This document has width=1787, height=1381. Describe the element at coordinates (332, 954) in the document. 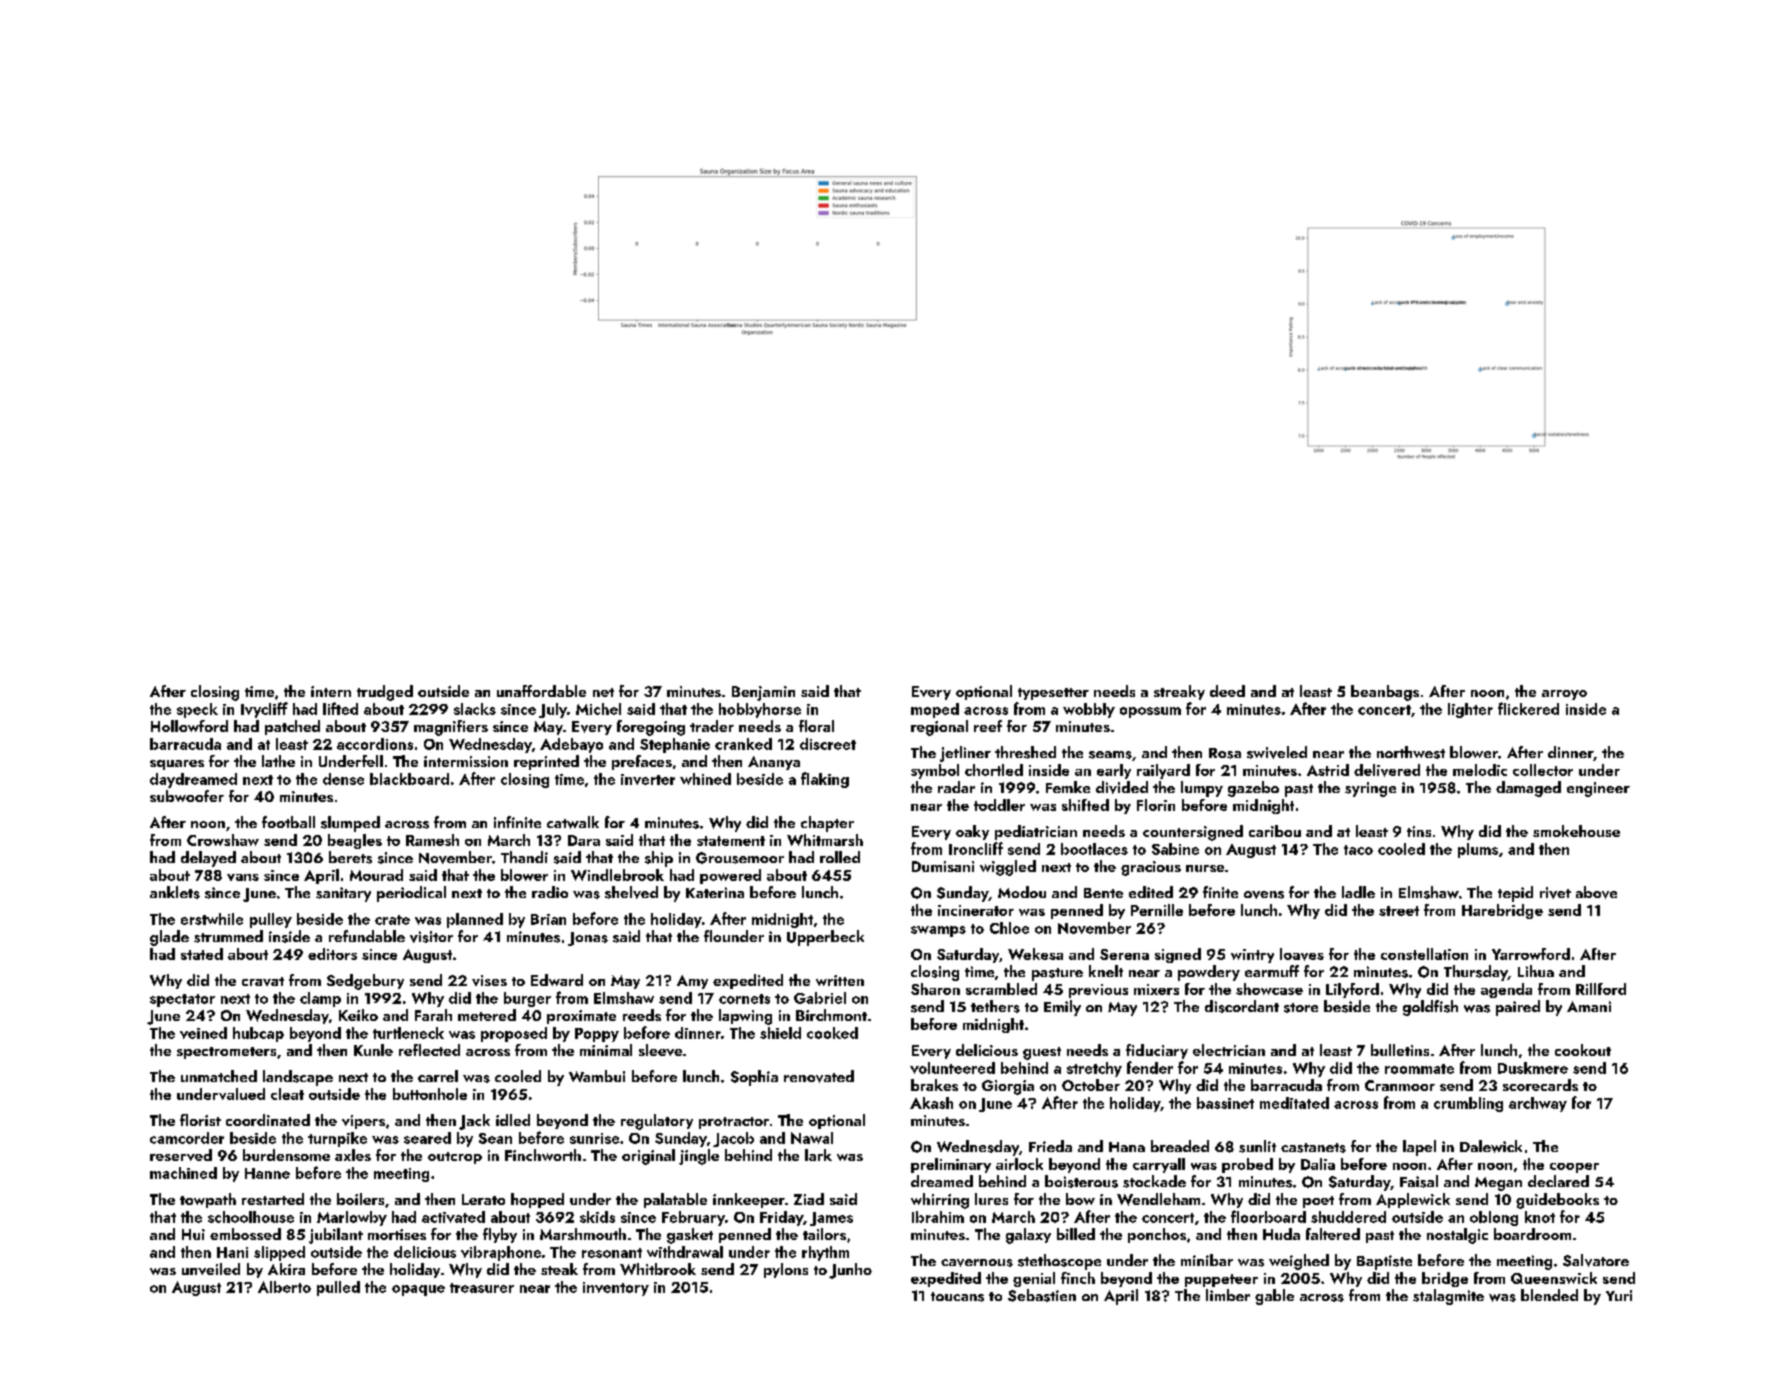

I see `editors` at that location.
